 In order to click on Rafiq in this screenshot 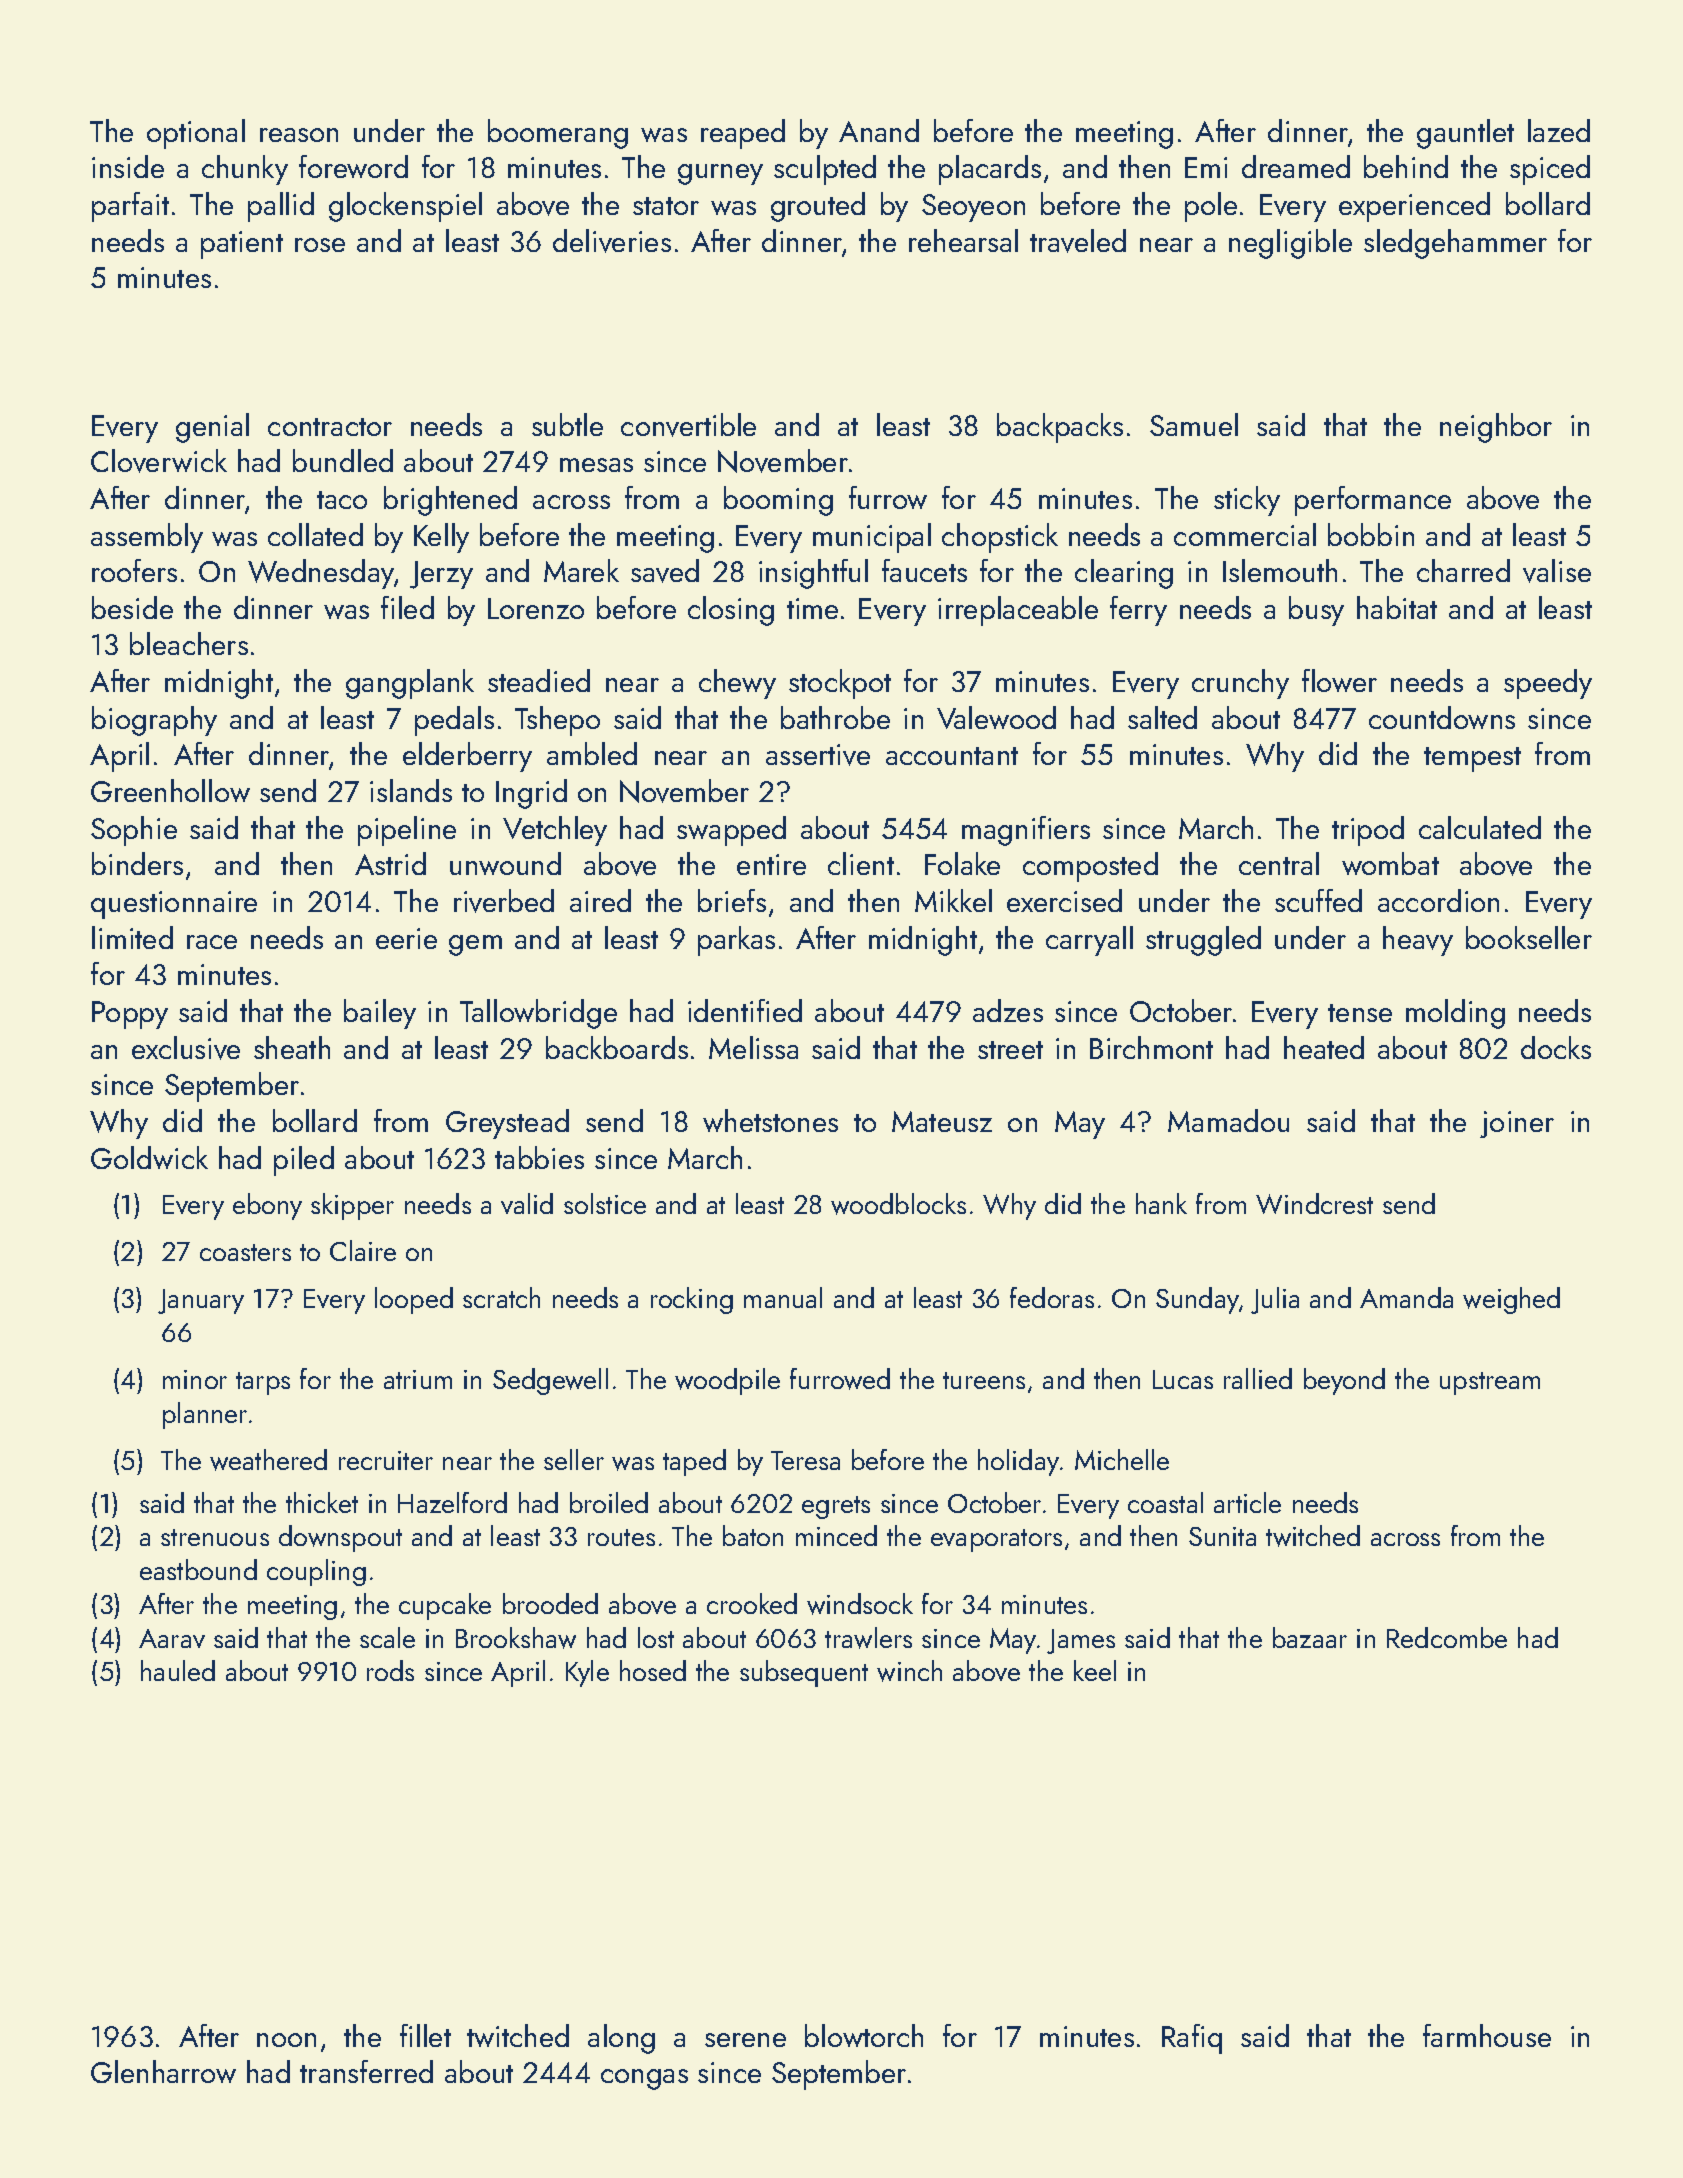, I will do `click(1192, 2039)`.
